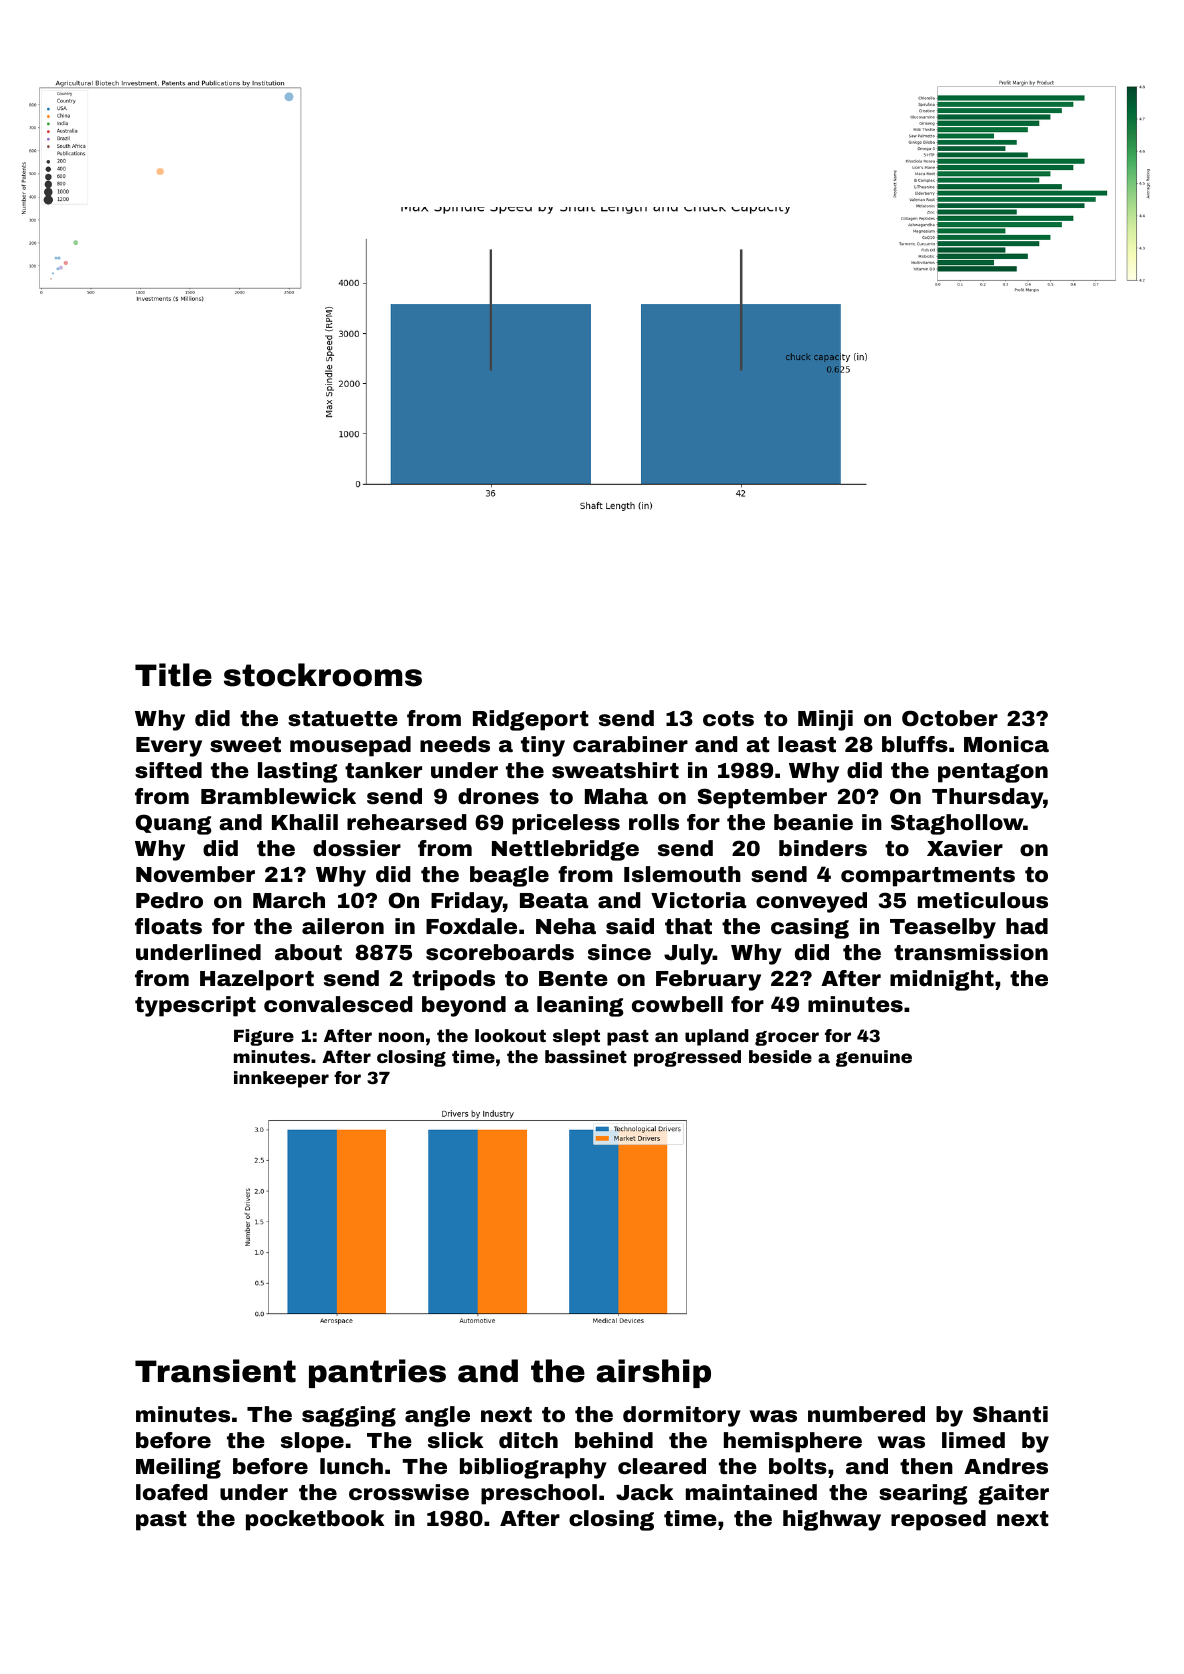 This document has width=1184, height=1674. I want to click on pentagon, so click(993, 773).
